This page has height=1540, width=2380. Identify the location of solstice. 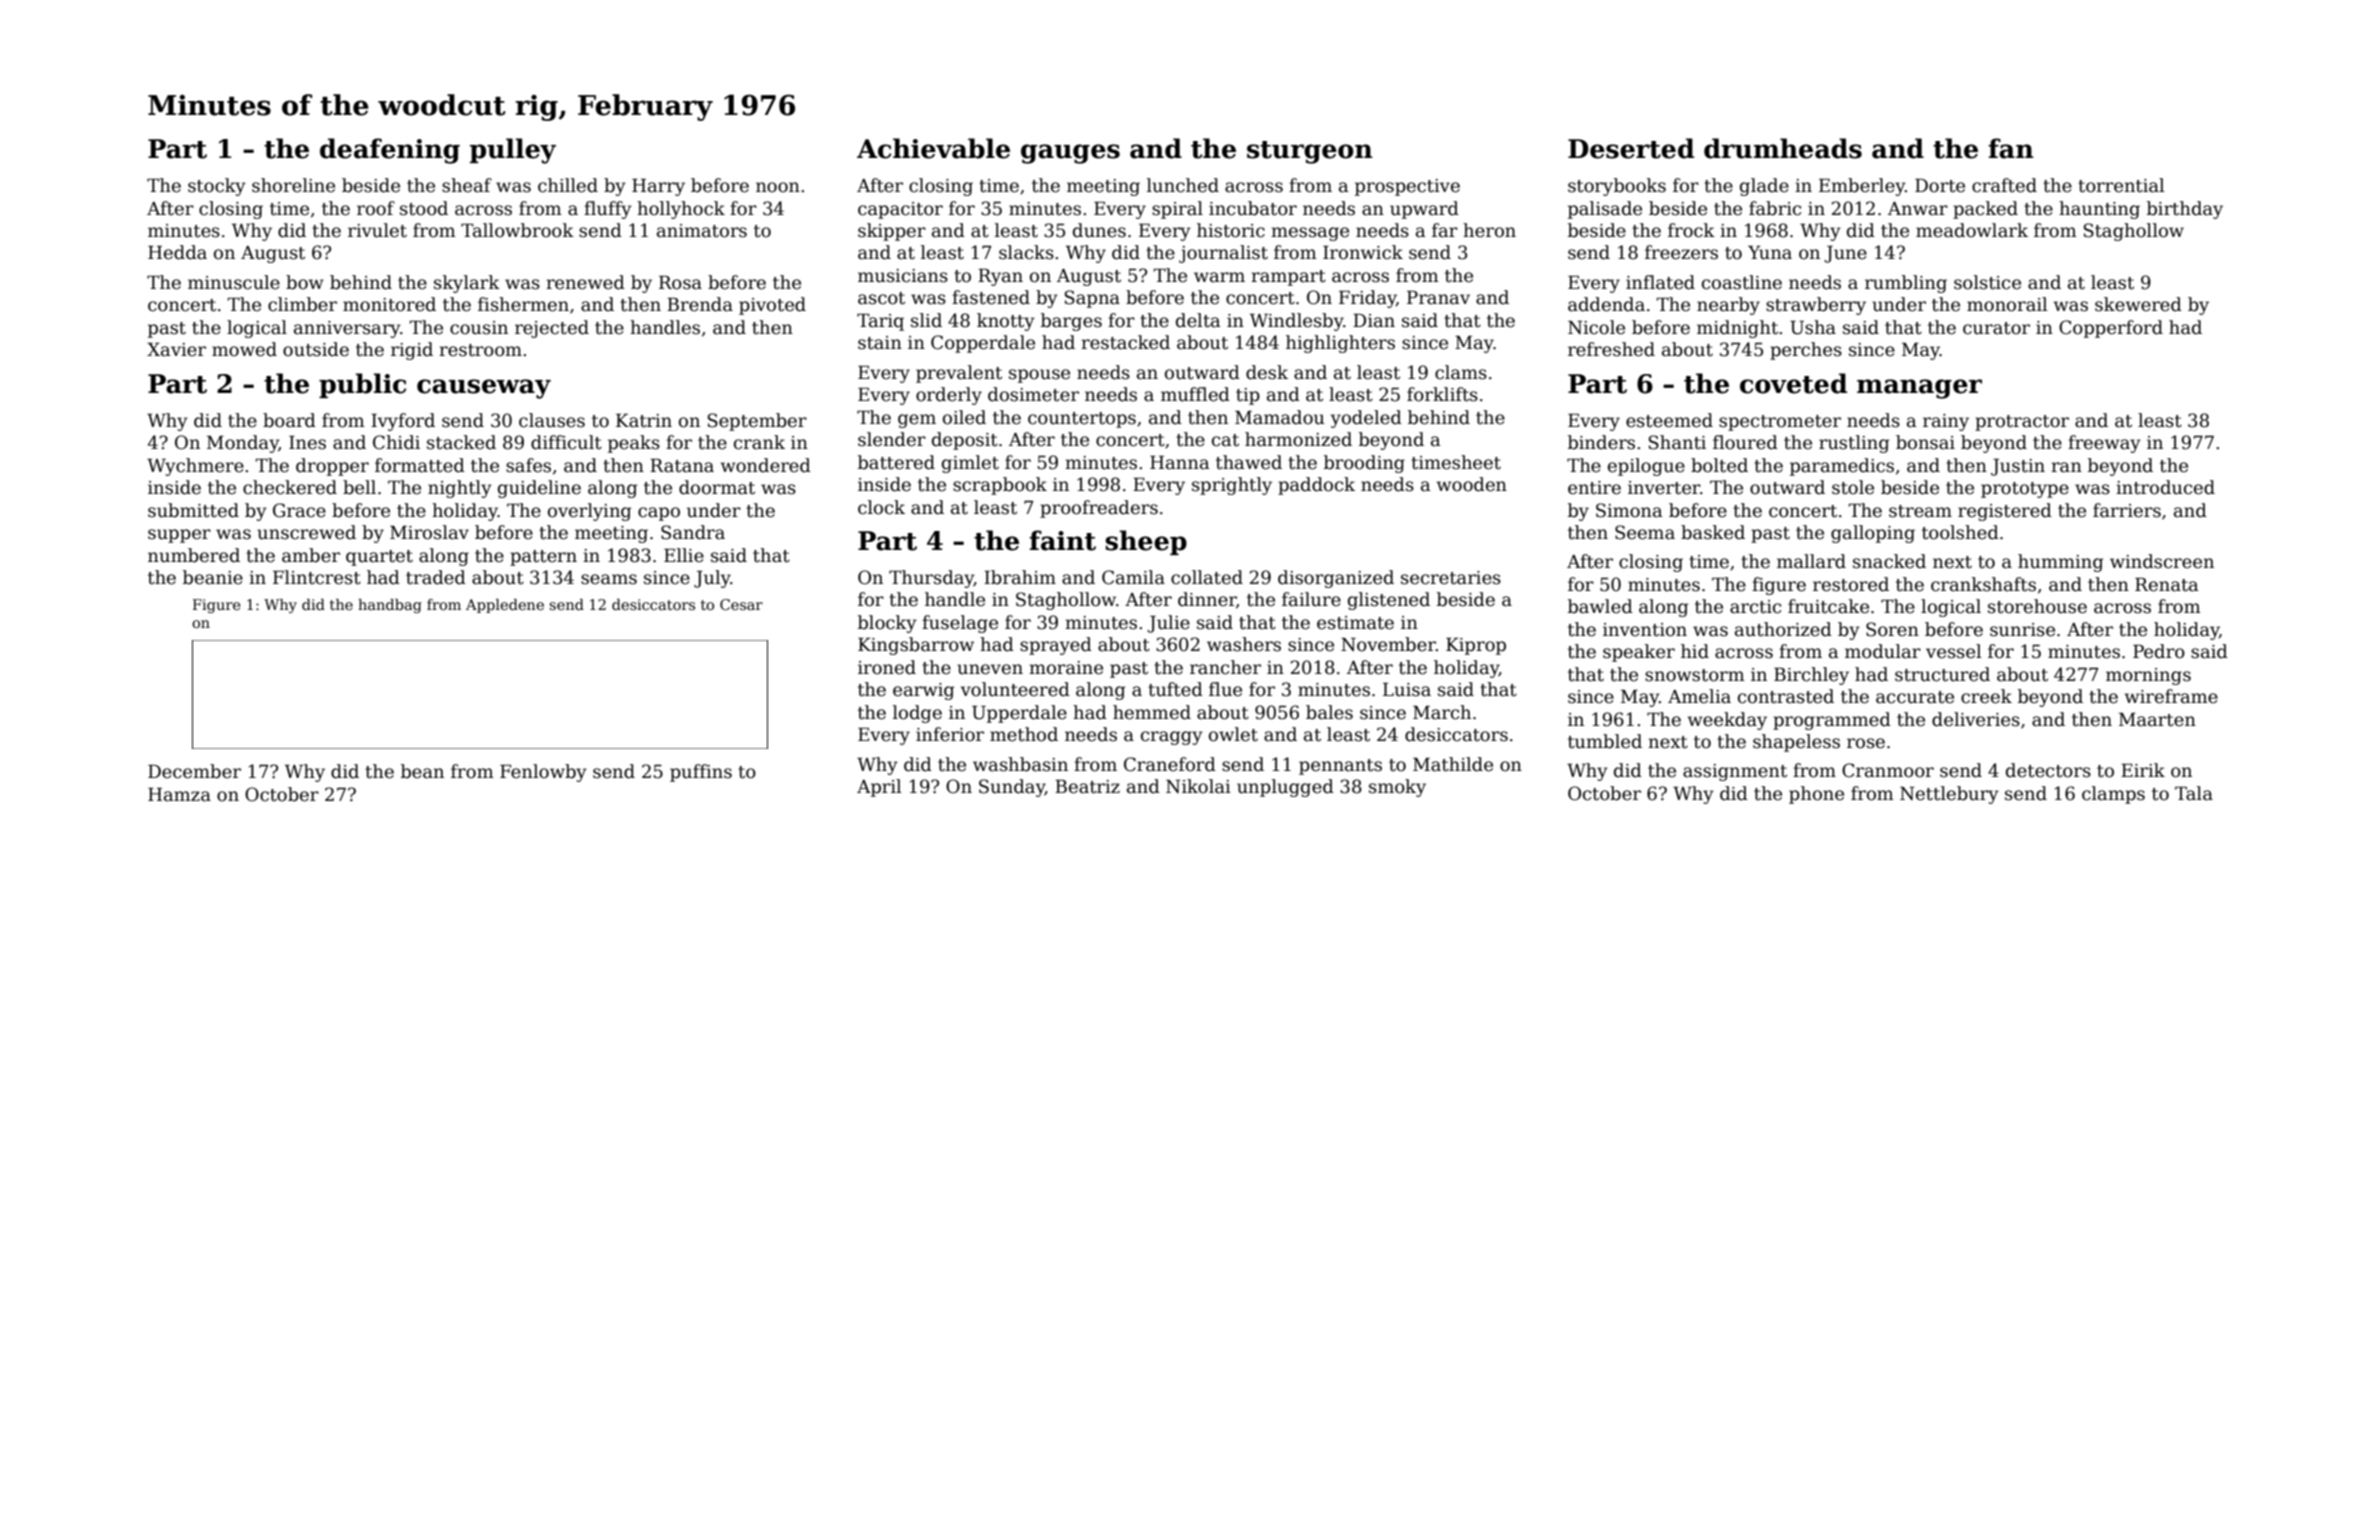
(1987, 282).
